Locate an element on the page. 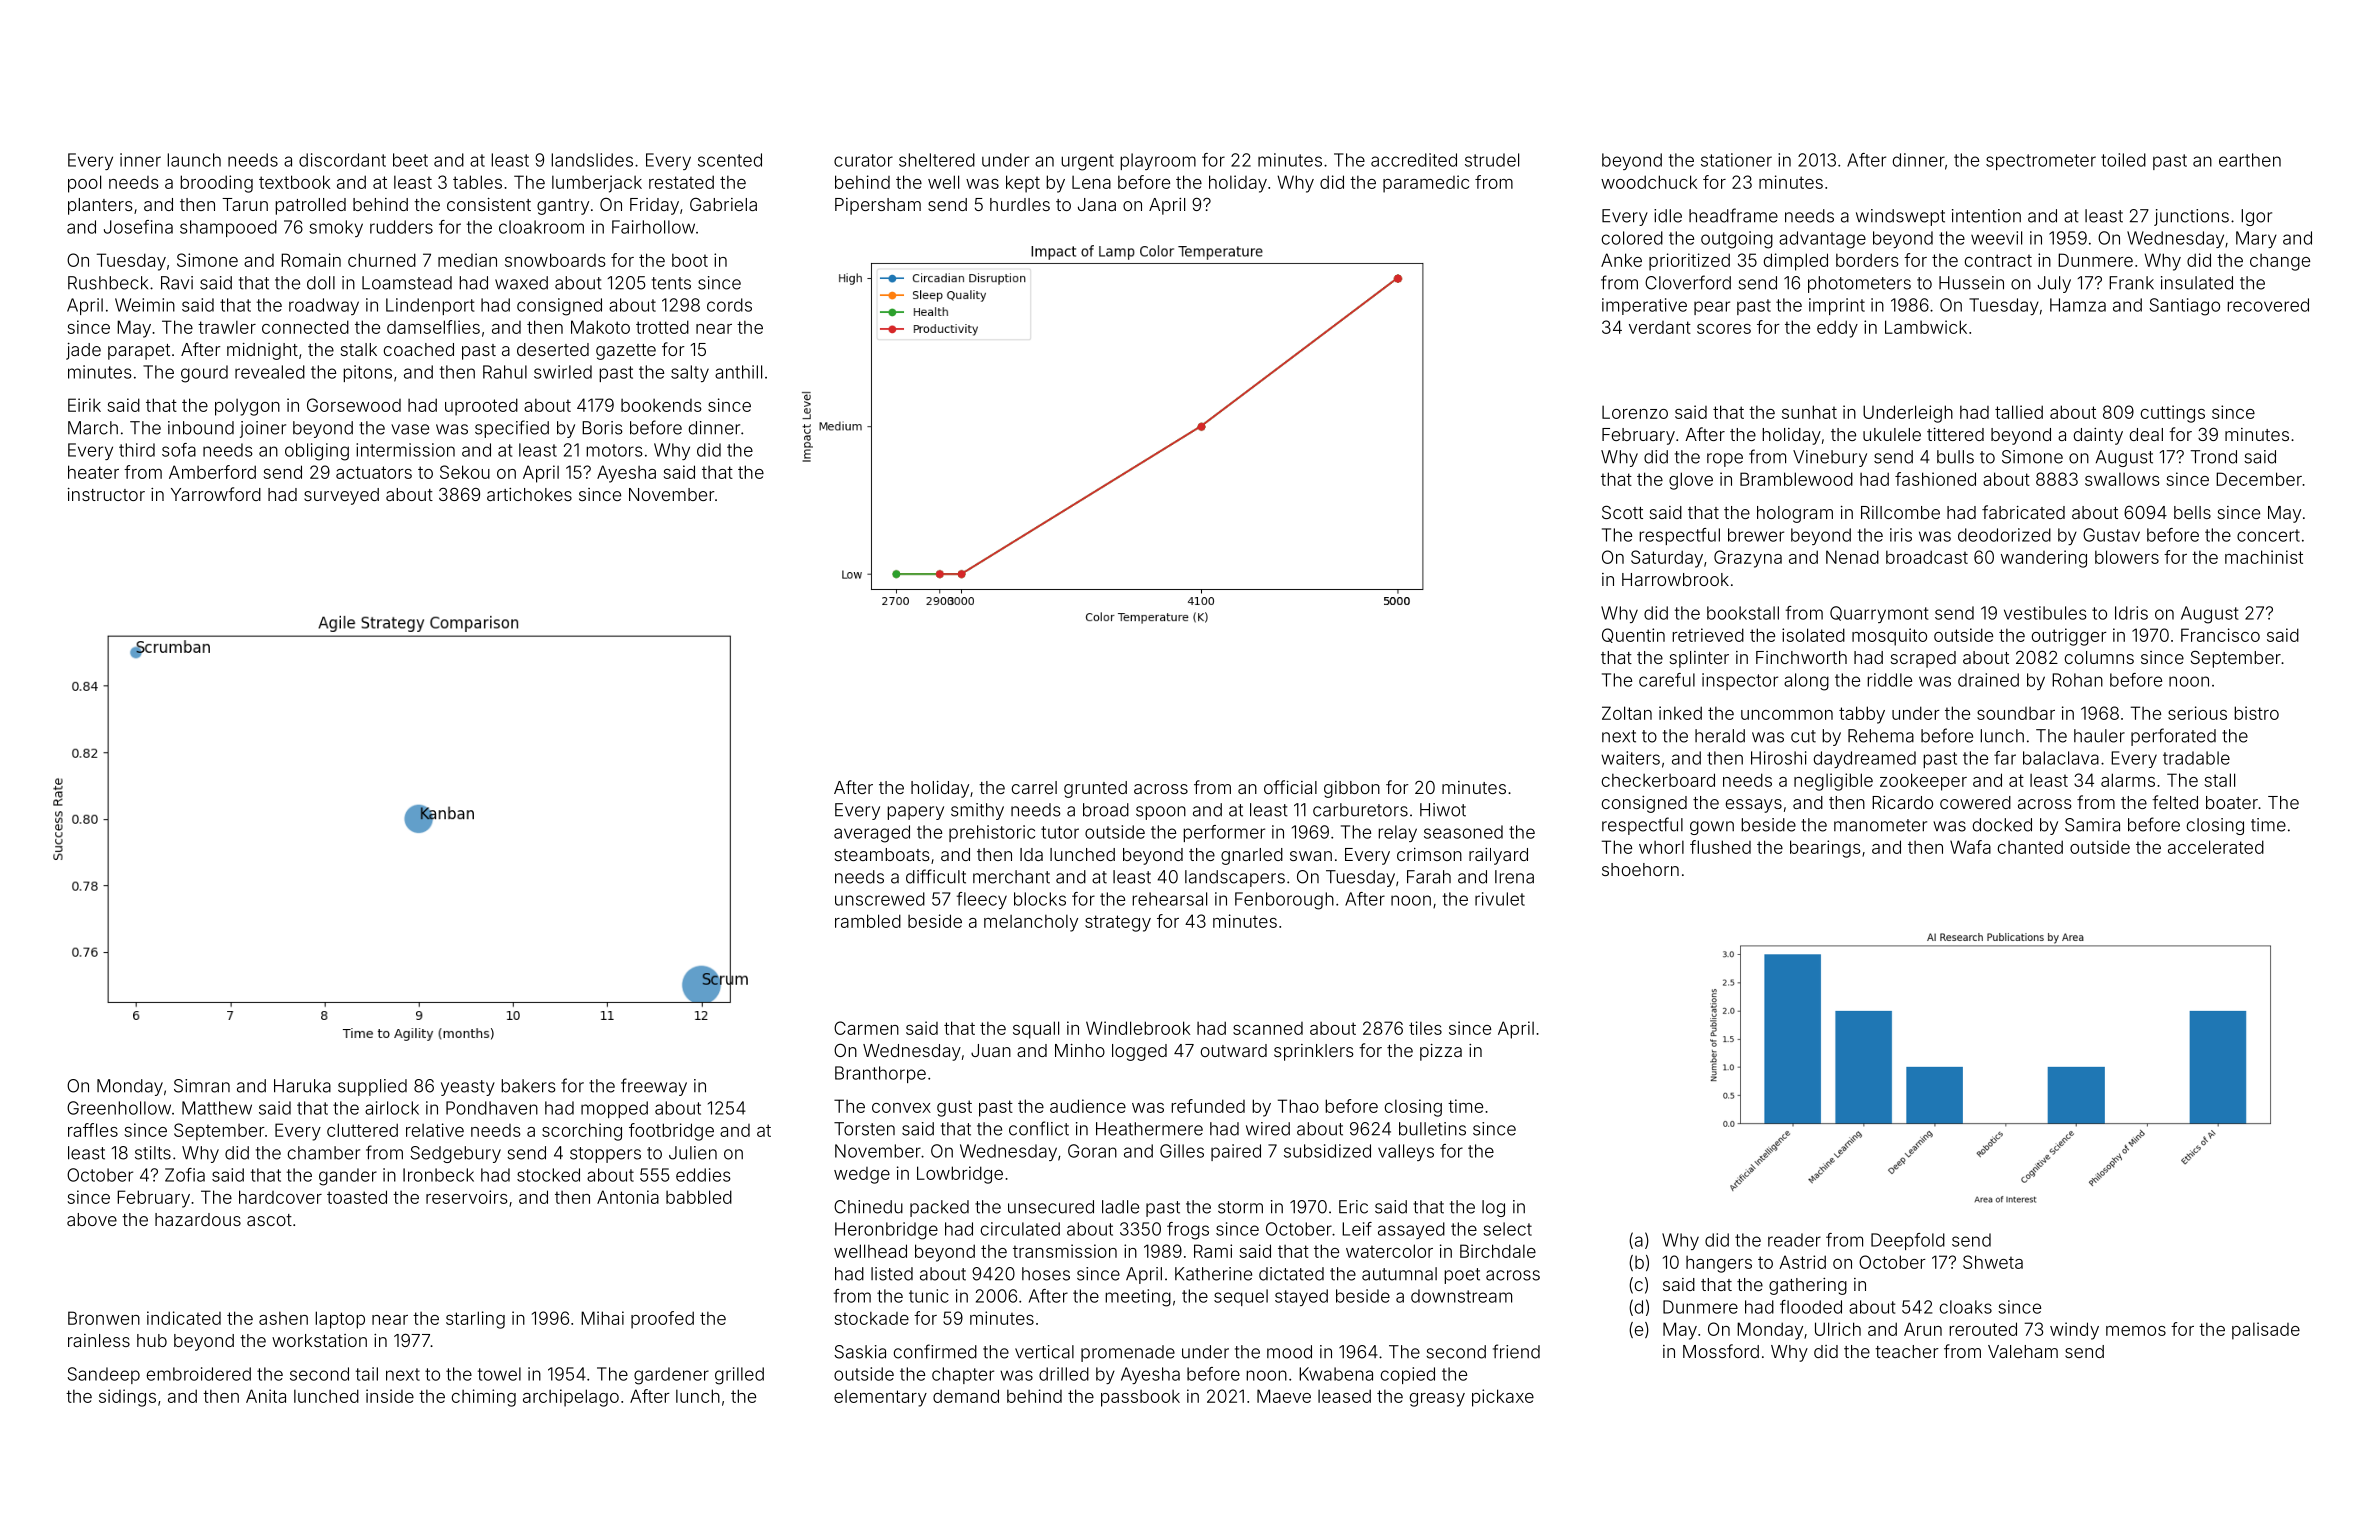  bearings is located at coordinates (1825, 849).
